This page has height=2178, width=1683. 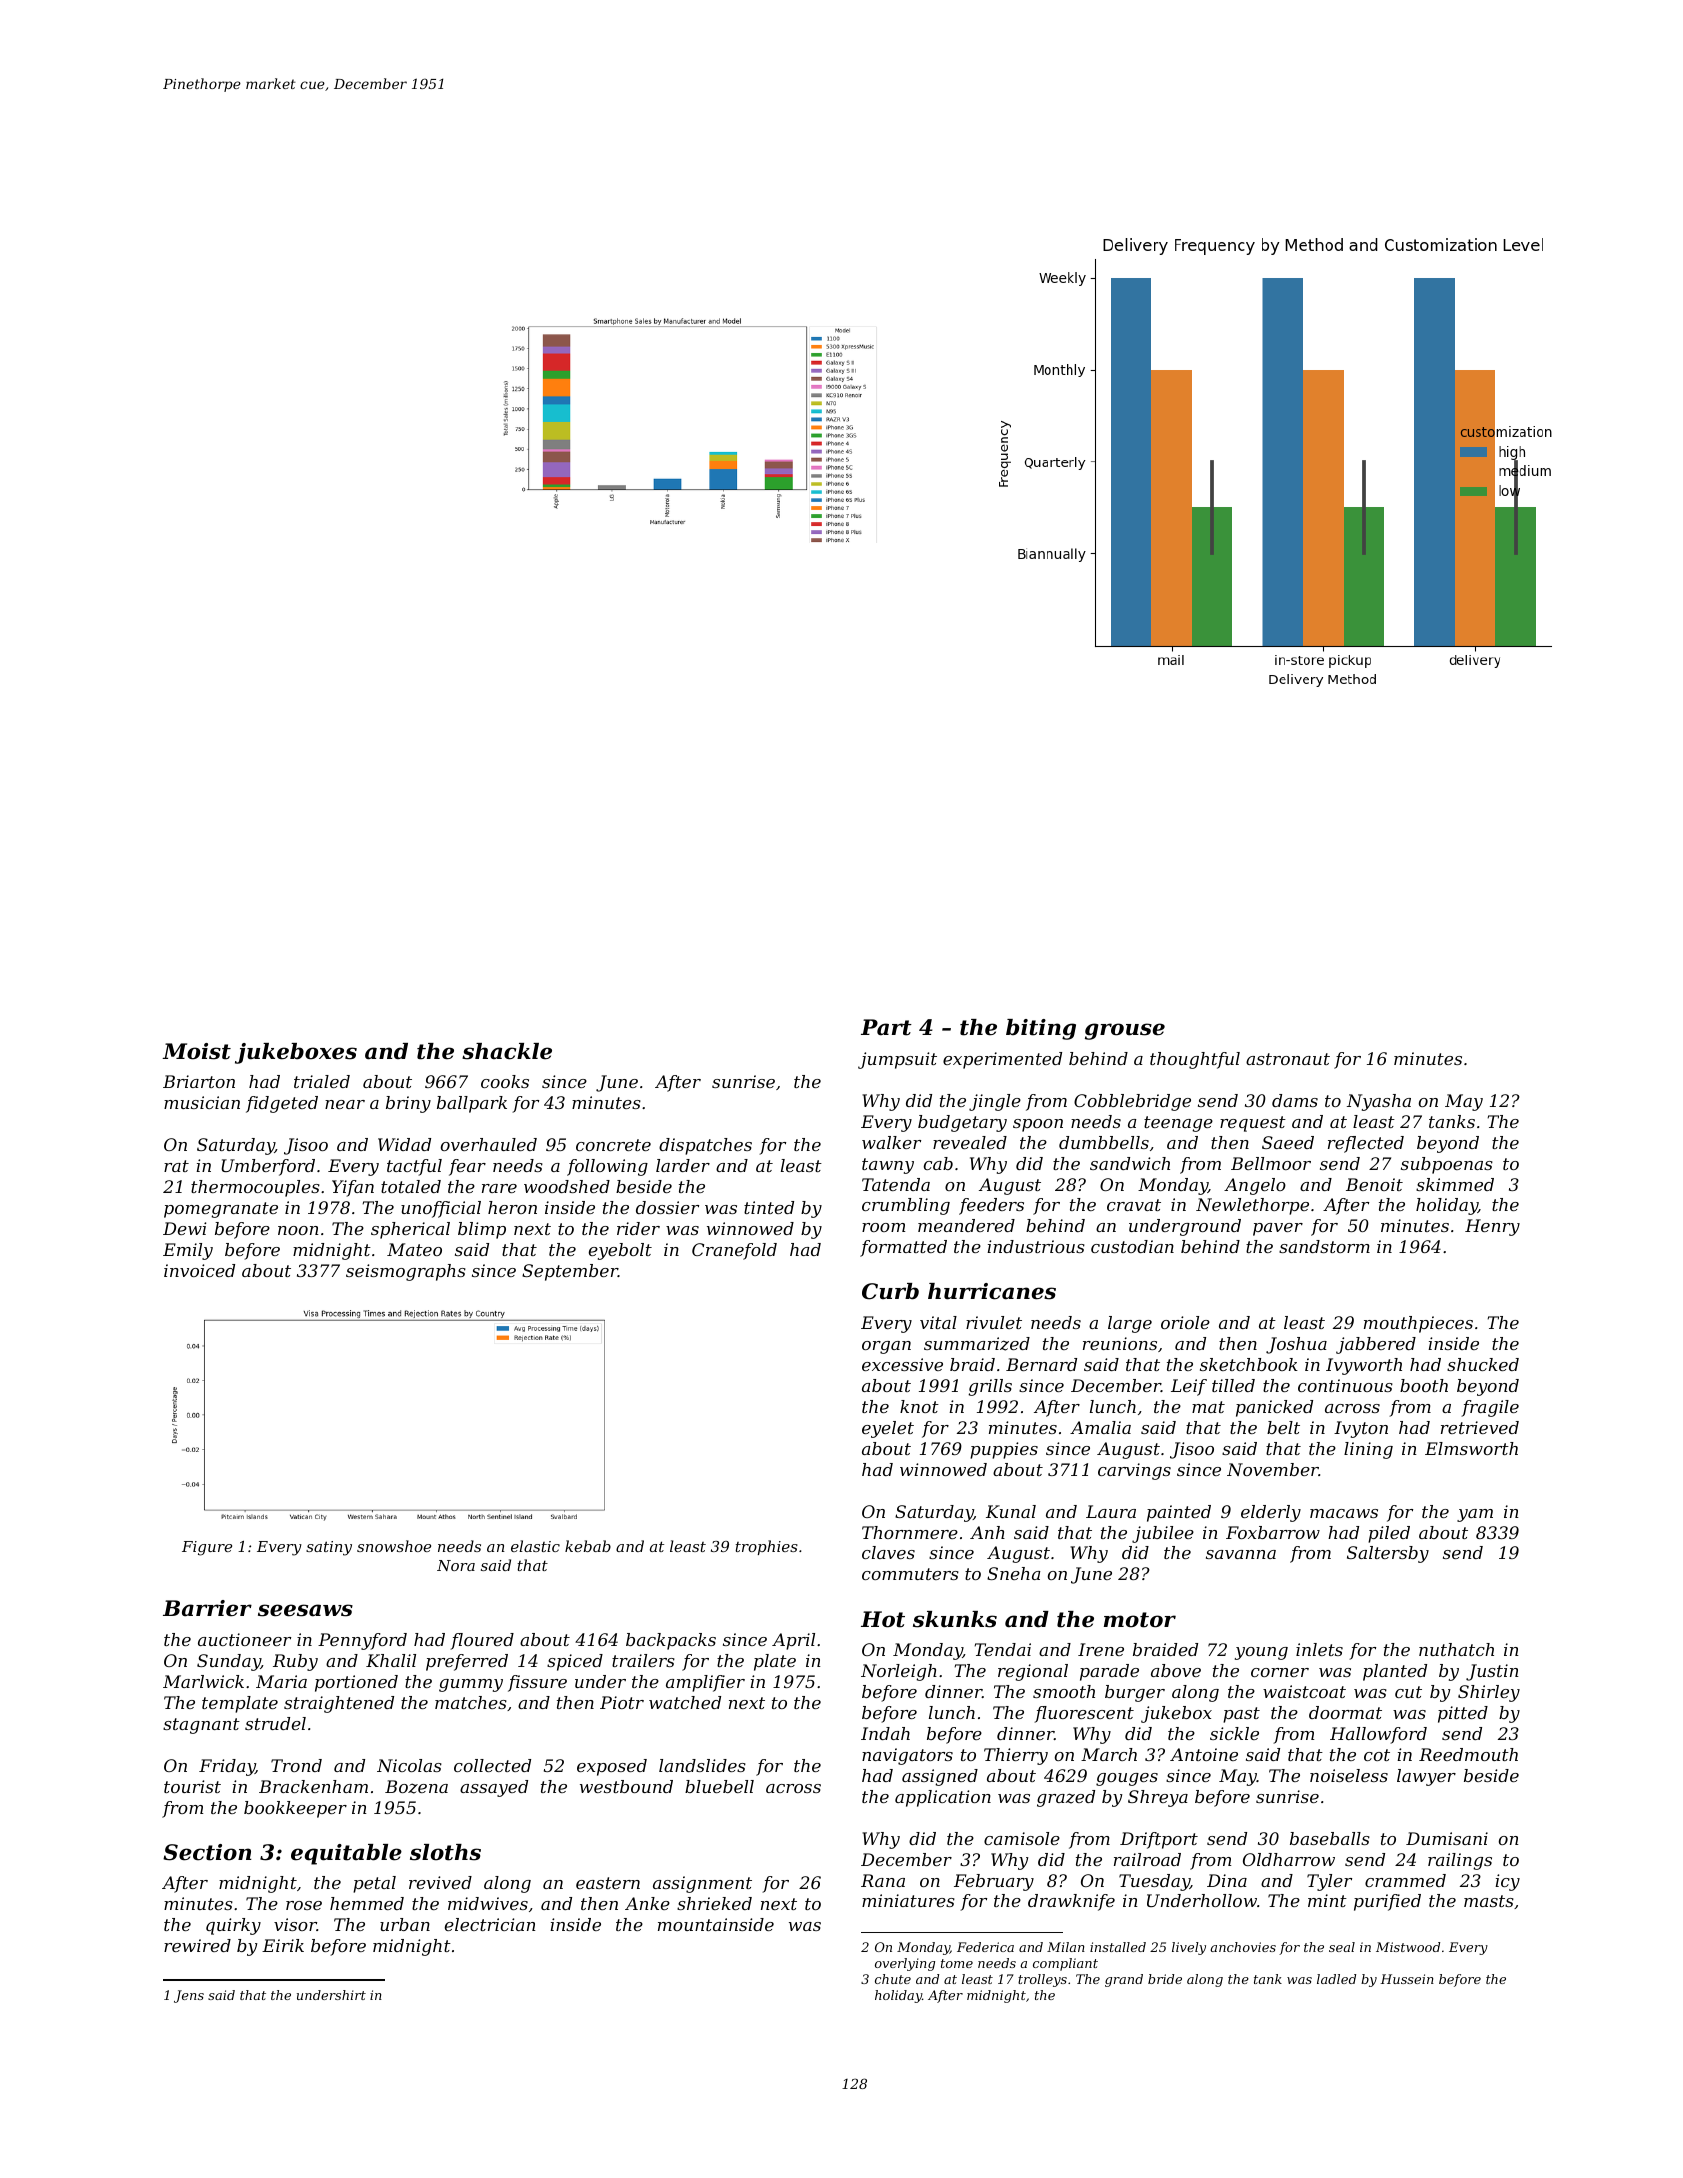 I want to click on Jens, so click(x=189, y=1996).
